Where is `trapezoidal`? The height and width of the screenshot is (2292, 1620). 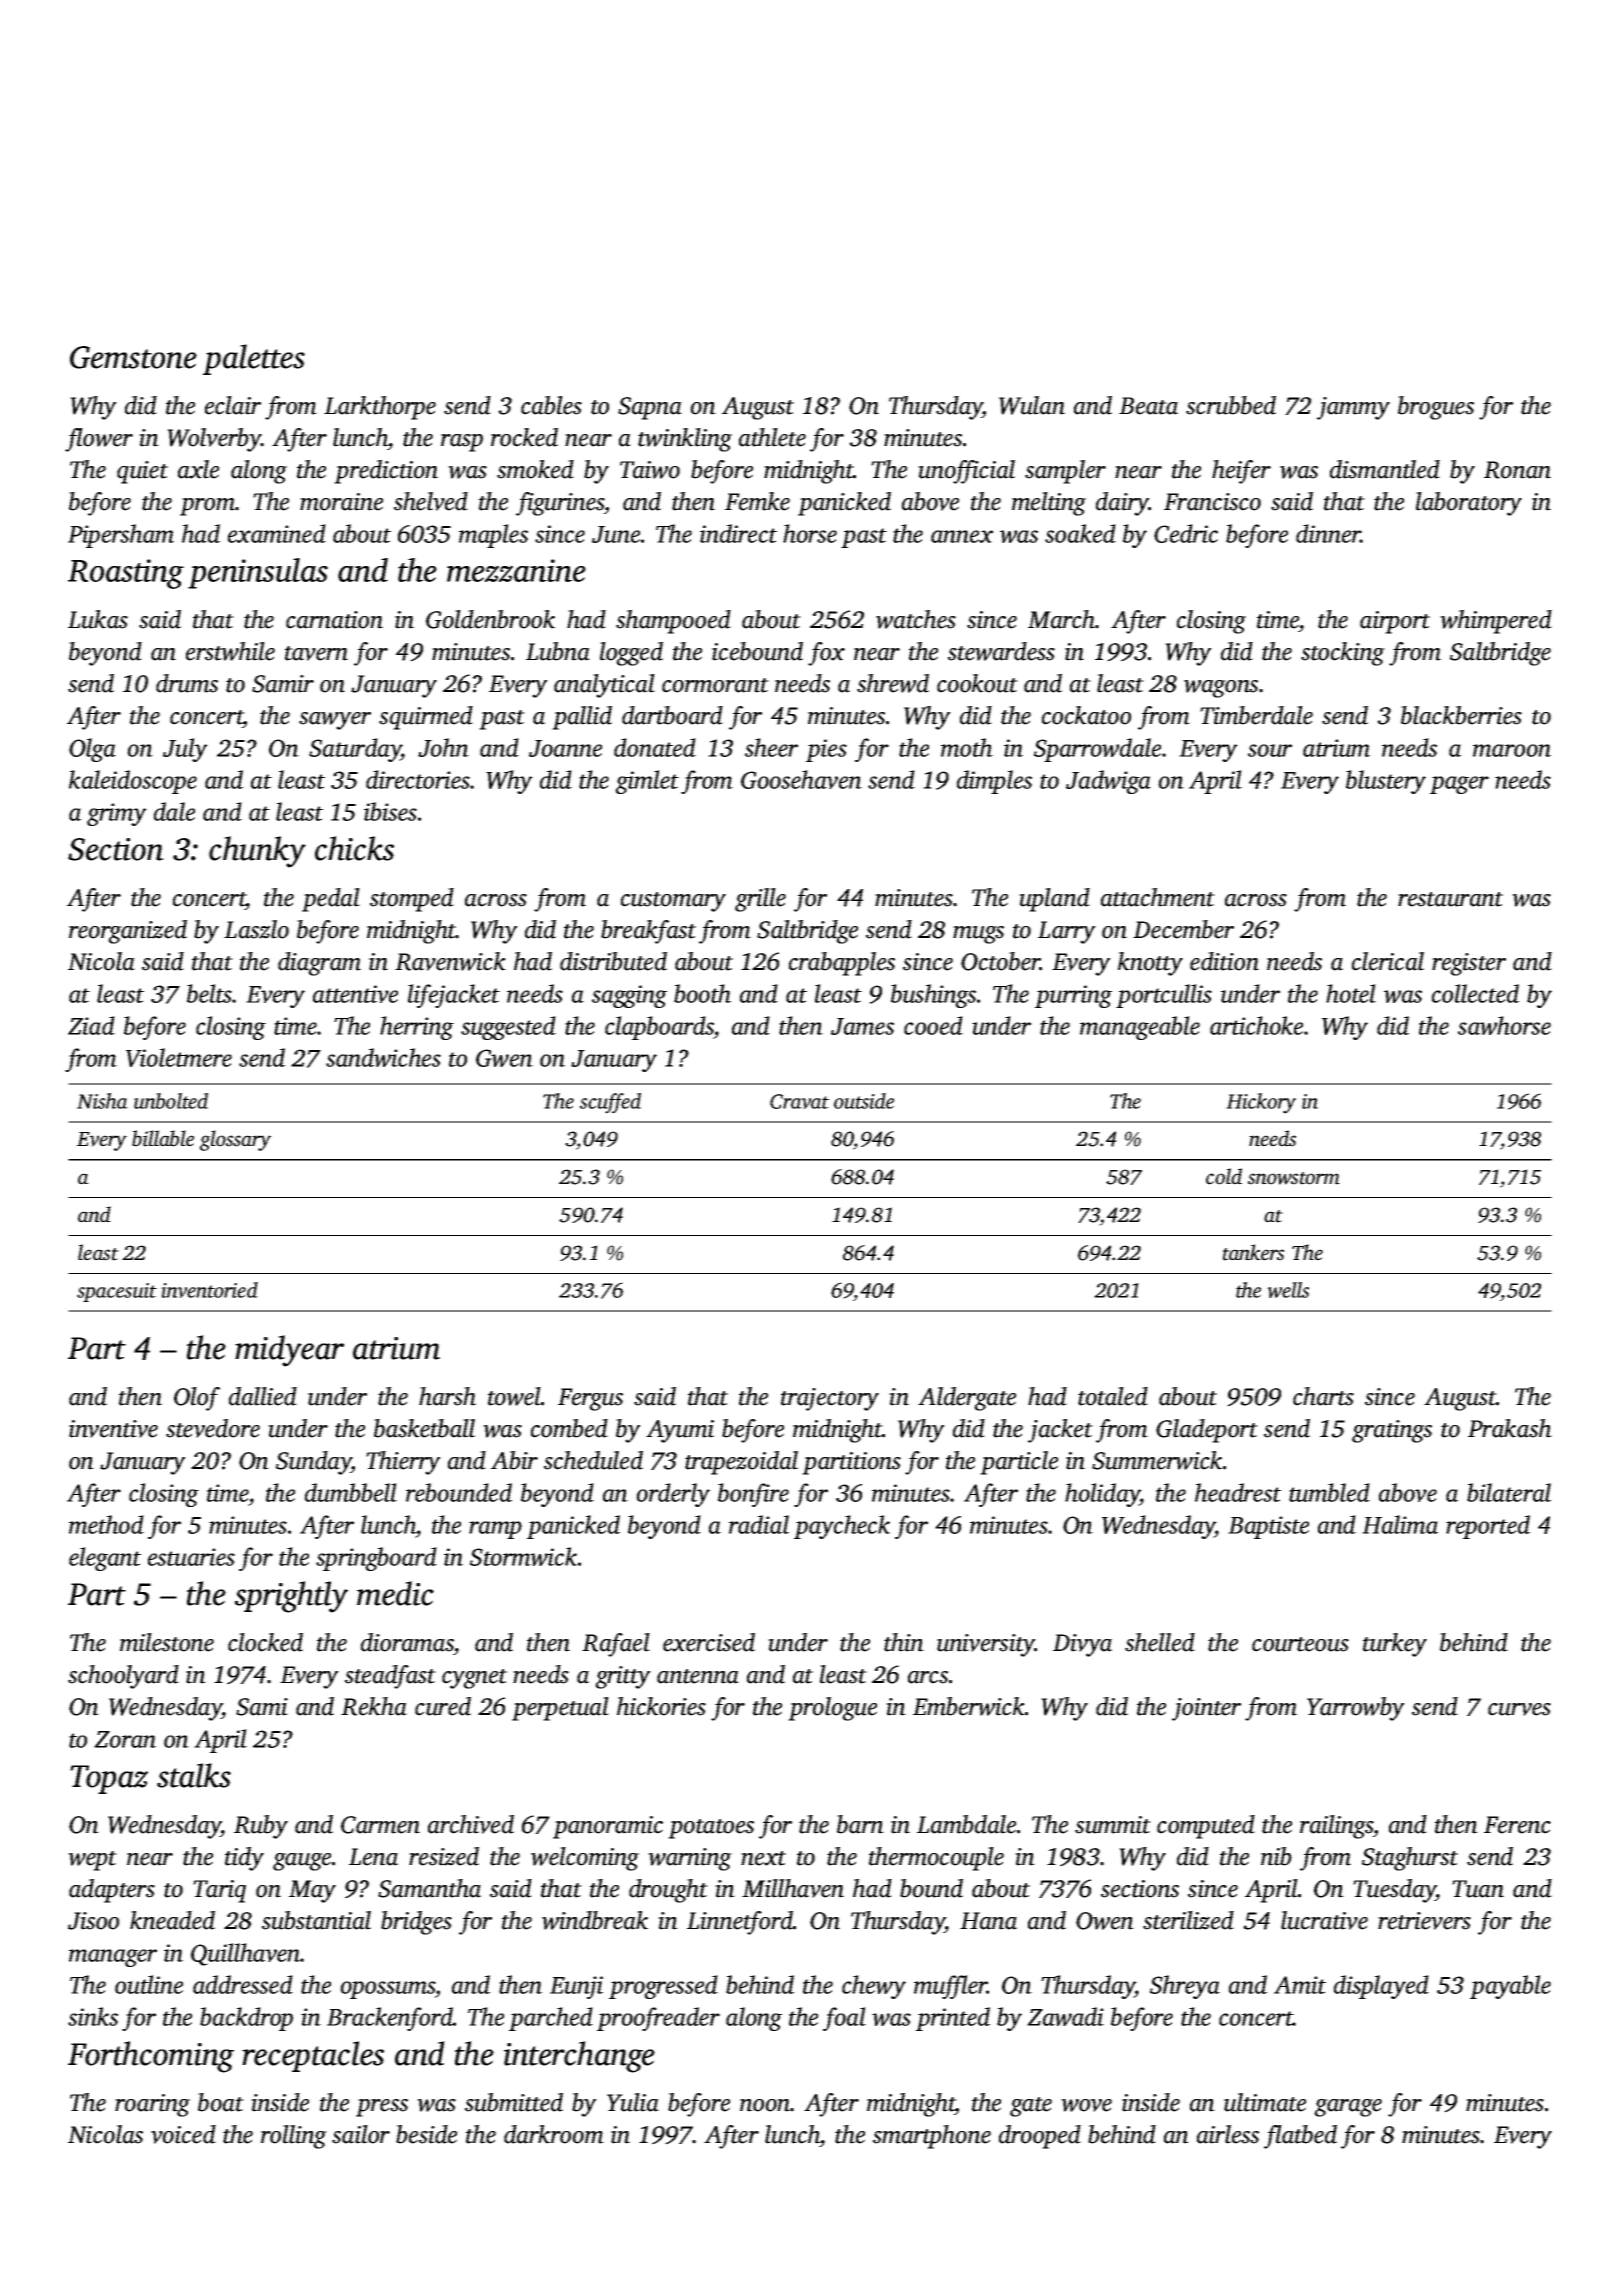
trapezoidal is located at coordinates (741, 1463).
